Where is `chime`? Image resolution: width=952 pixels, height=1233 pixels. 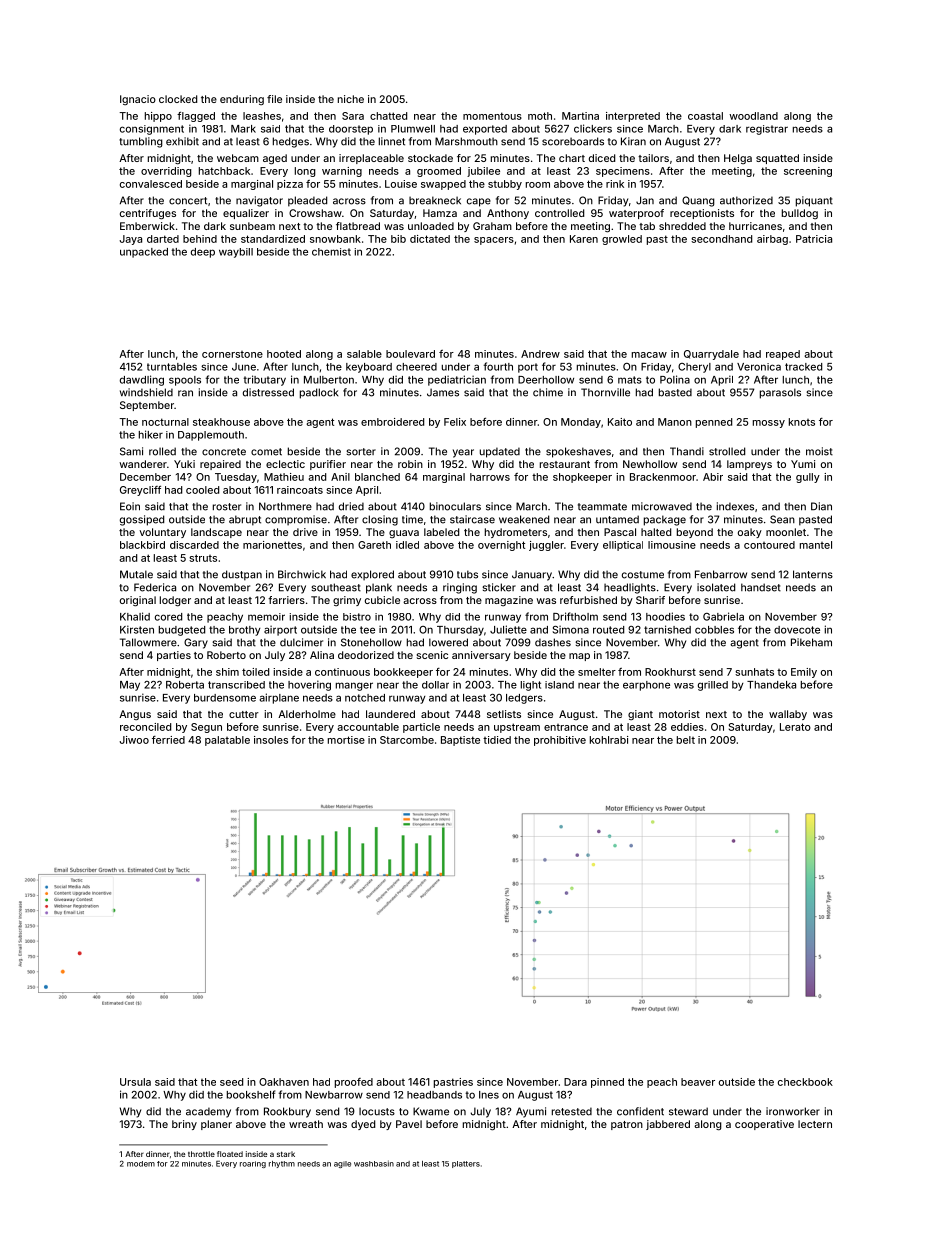 chime is located at coordinates (548, 392).
